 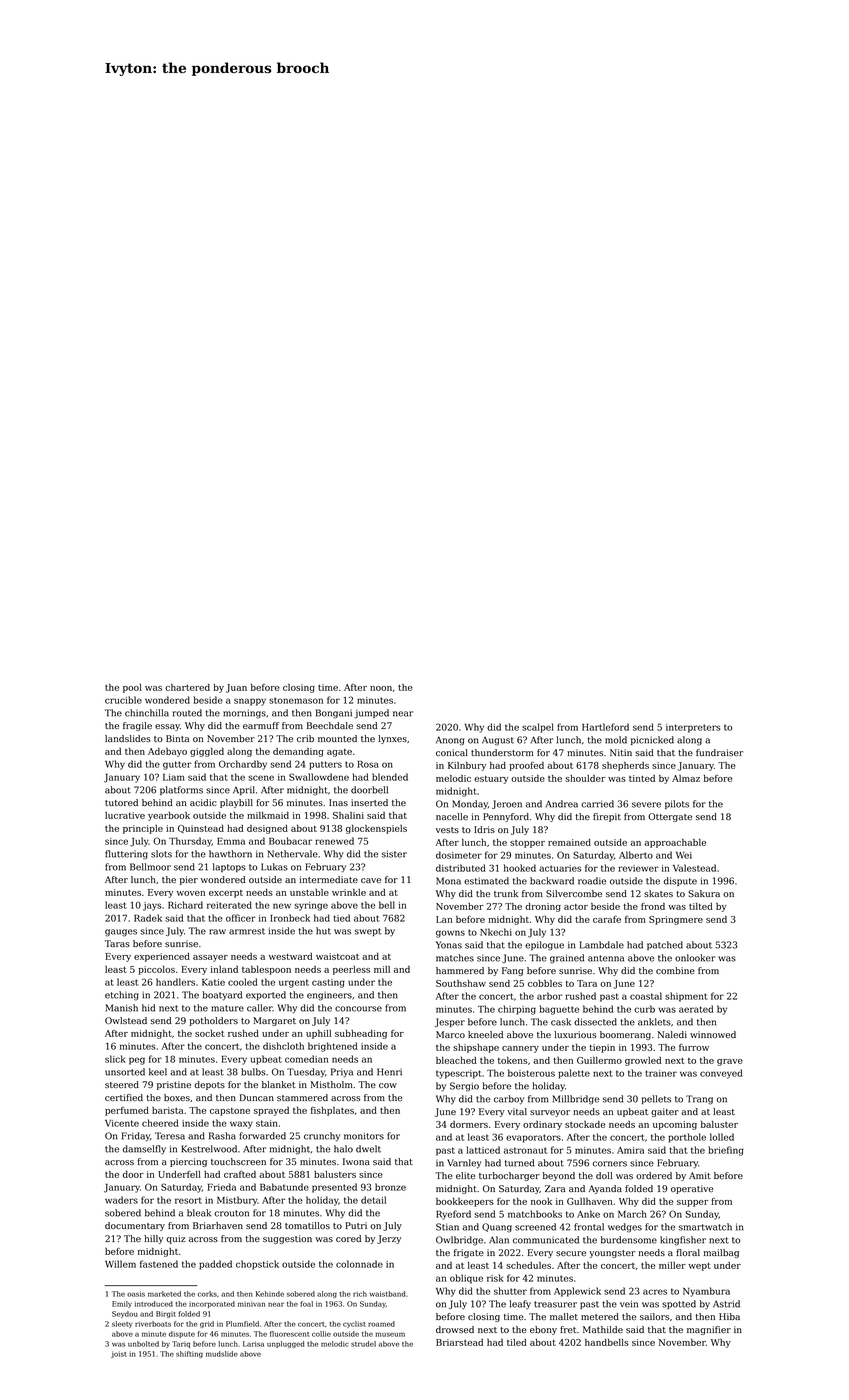 I want to click on gaiter, so click(x=665, y=1112).
